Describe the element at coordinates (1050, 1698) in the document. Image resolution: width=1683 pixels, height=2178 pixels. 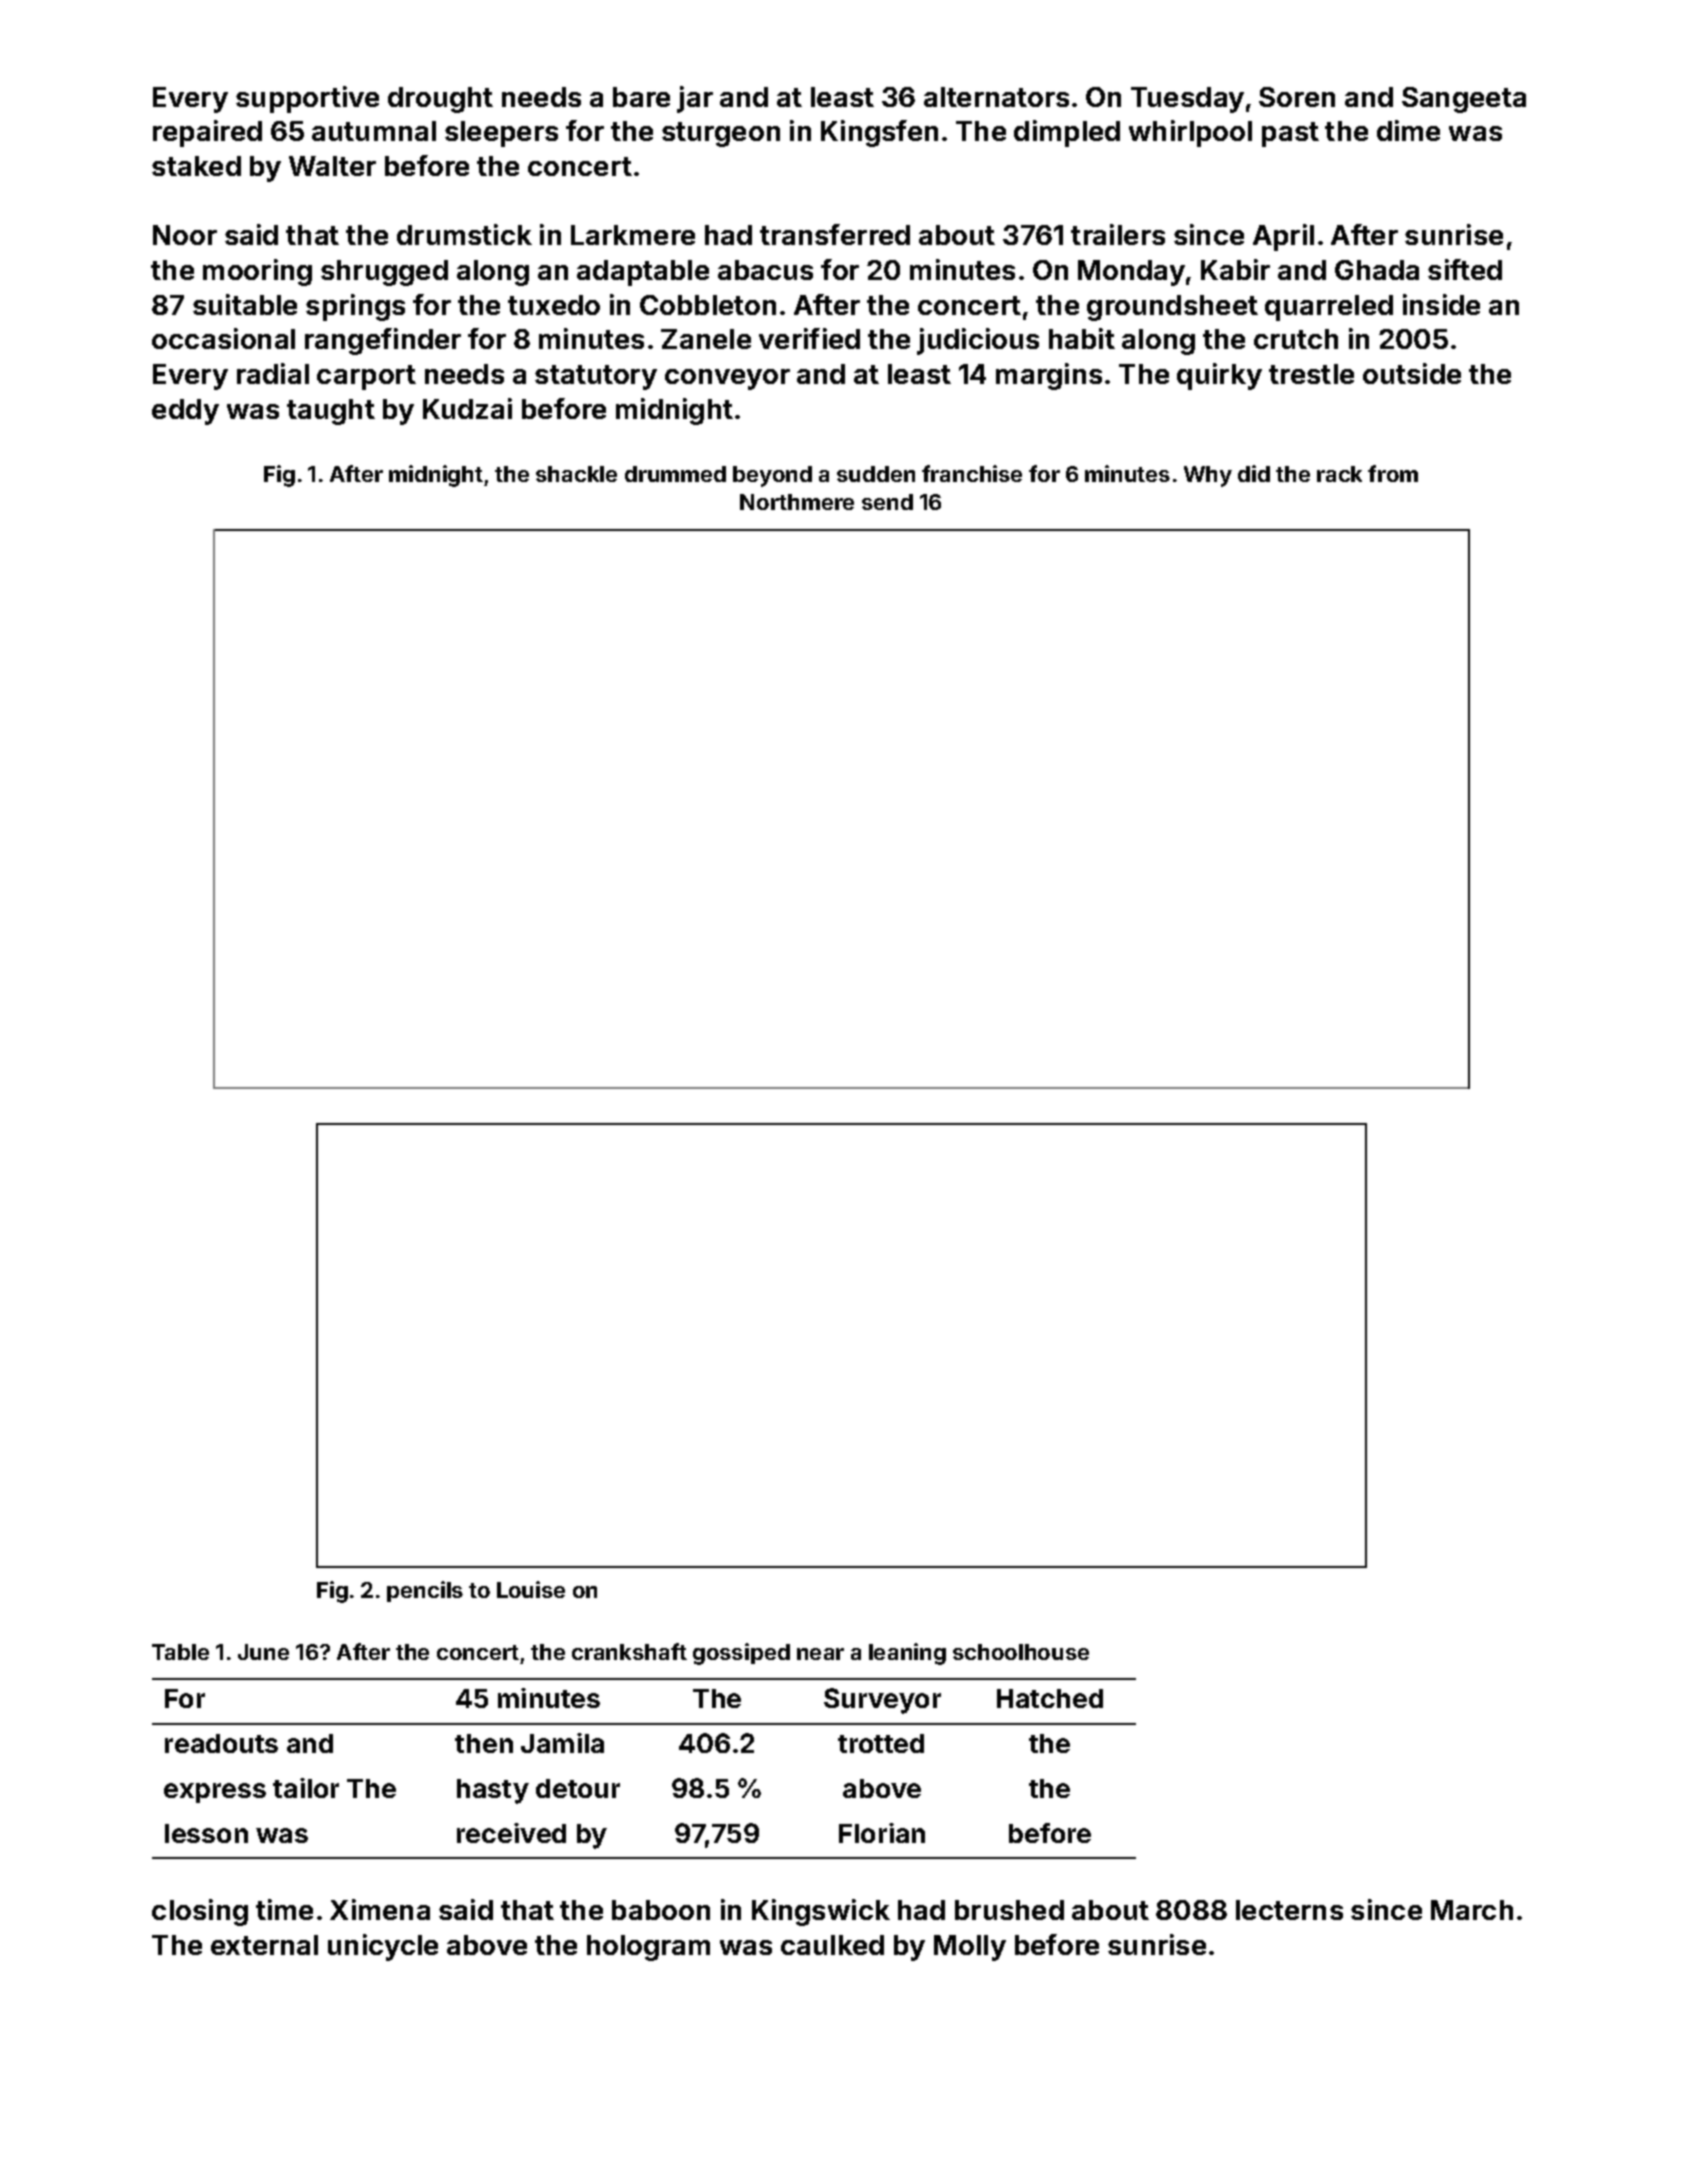
I see `Hatched` at that location.
